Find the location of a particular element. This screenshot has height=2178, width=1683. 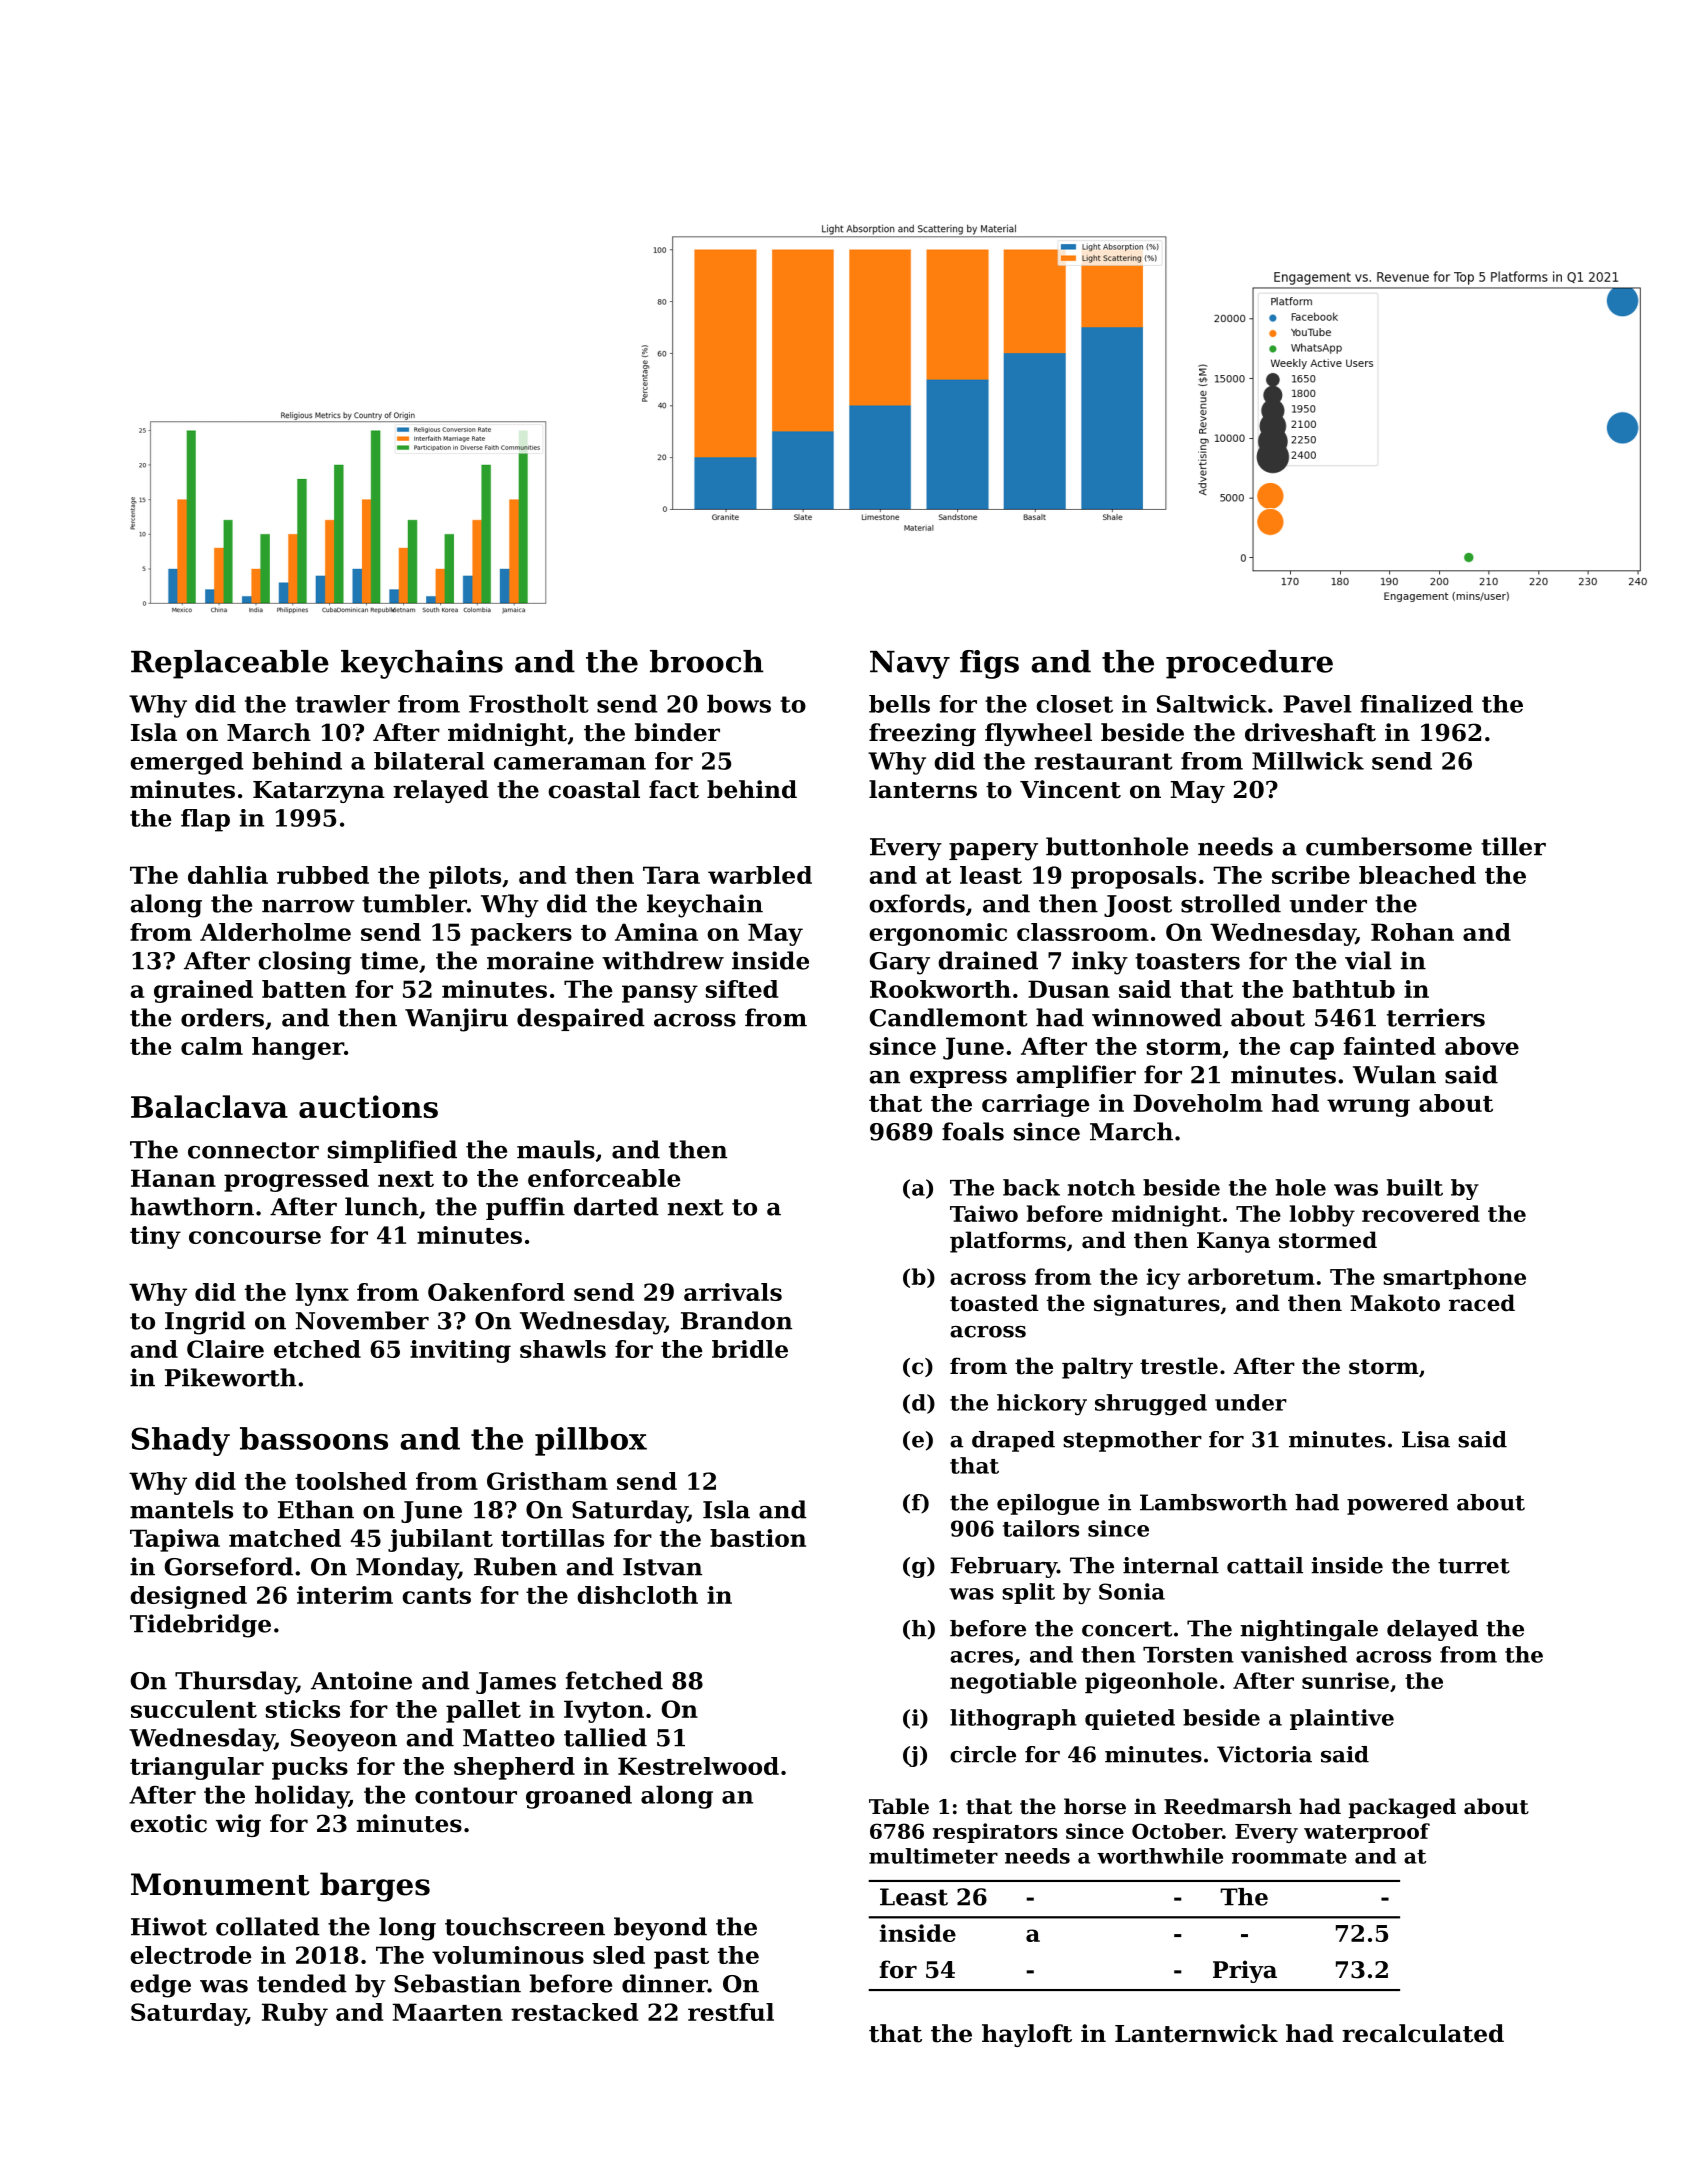

lanterns is located at coordinates (923, 789).
